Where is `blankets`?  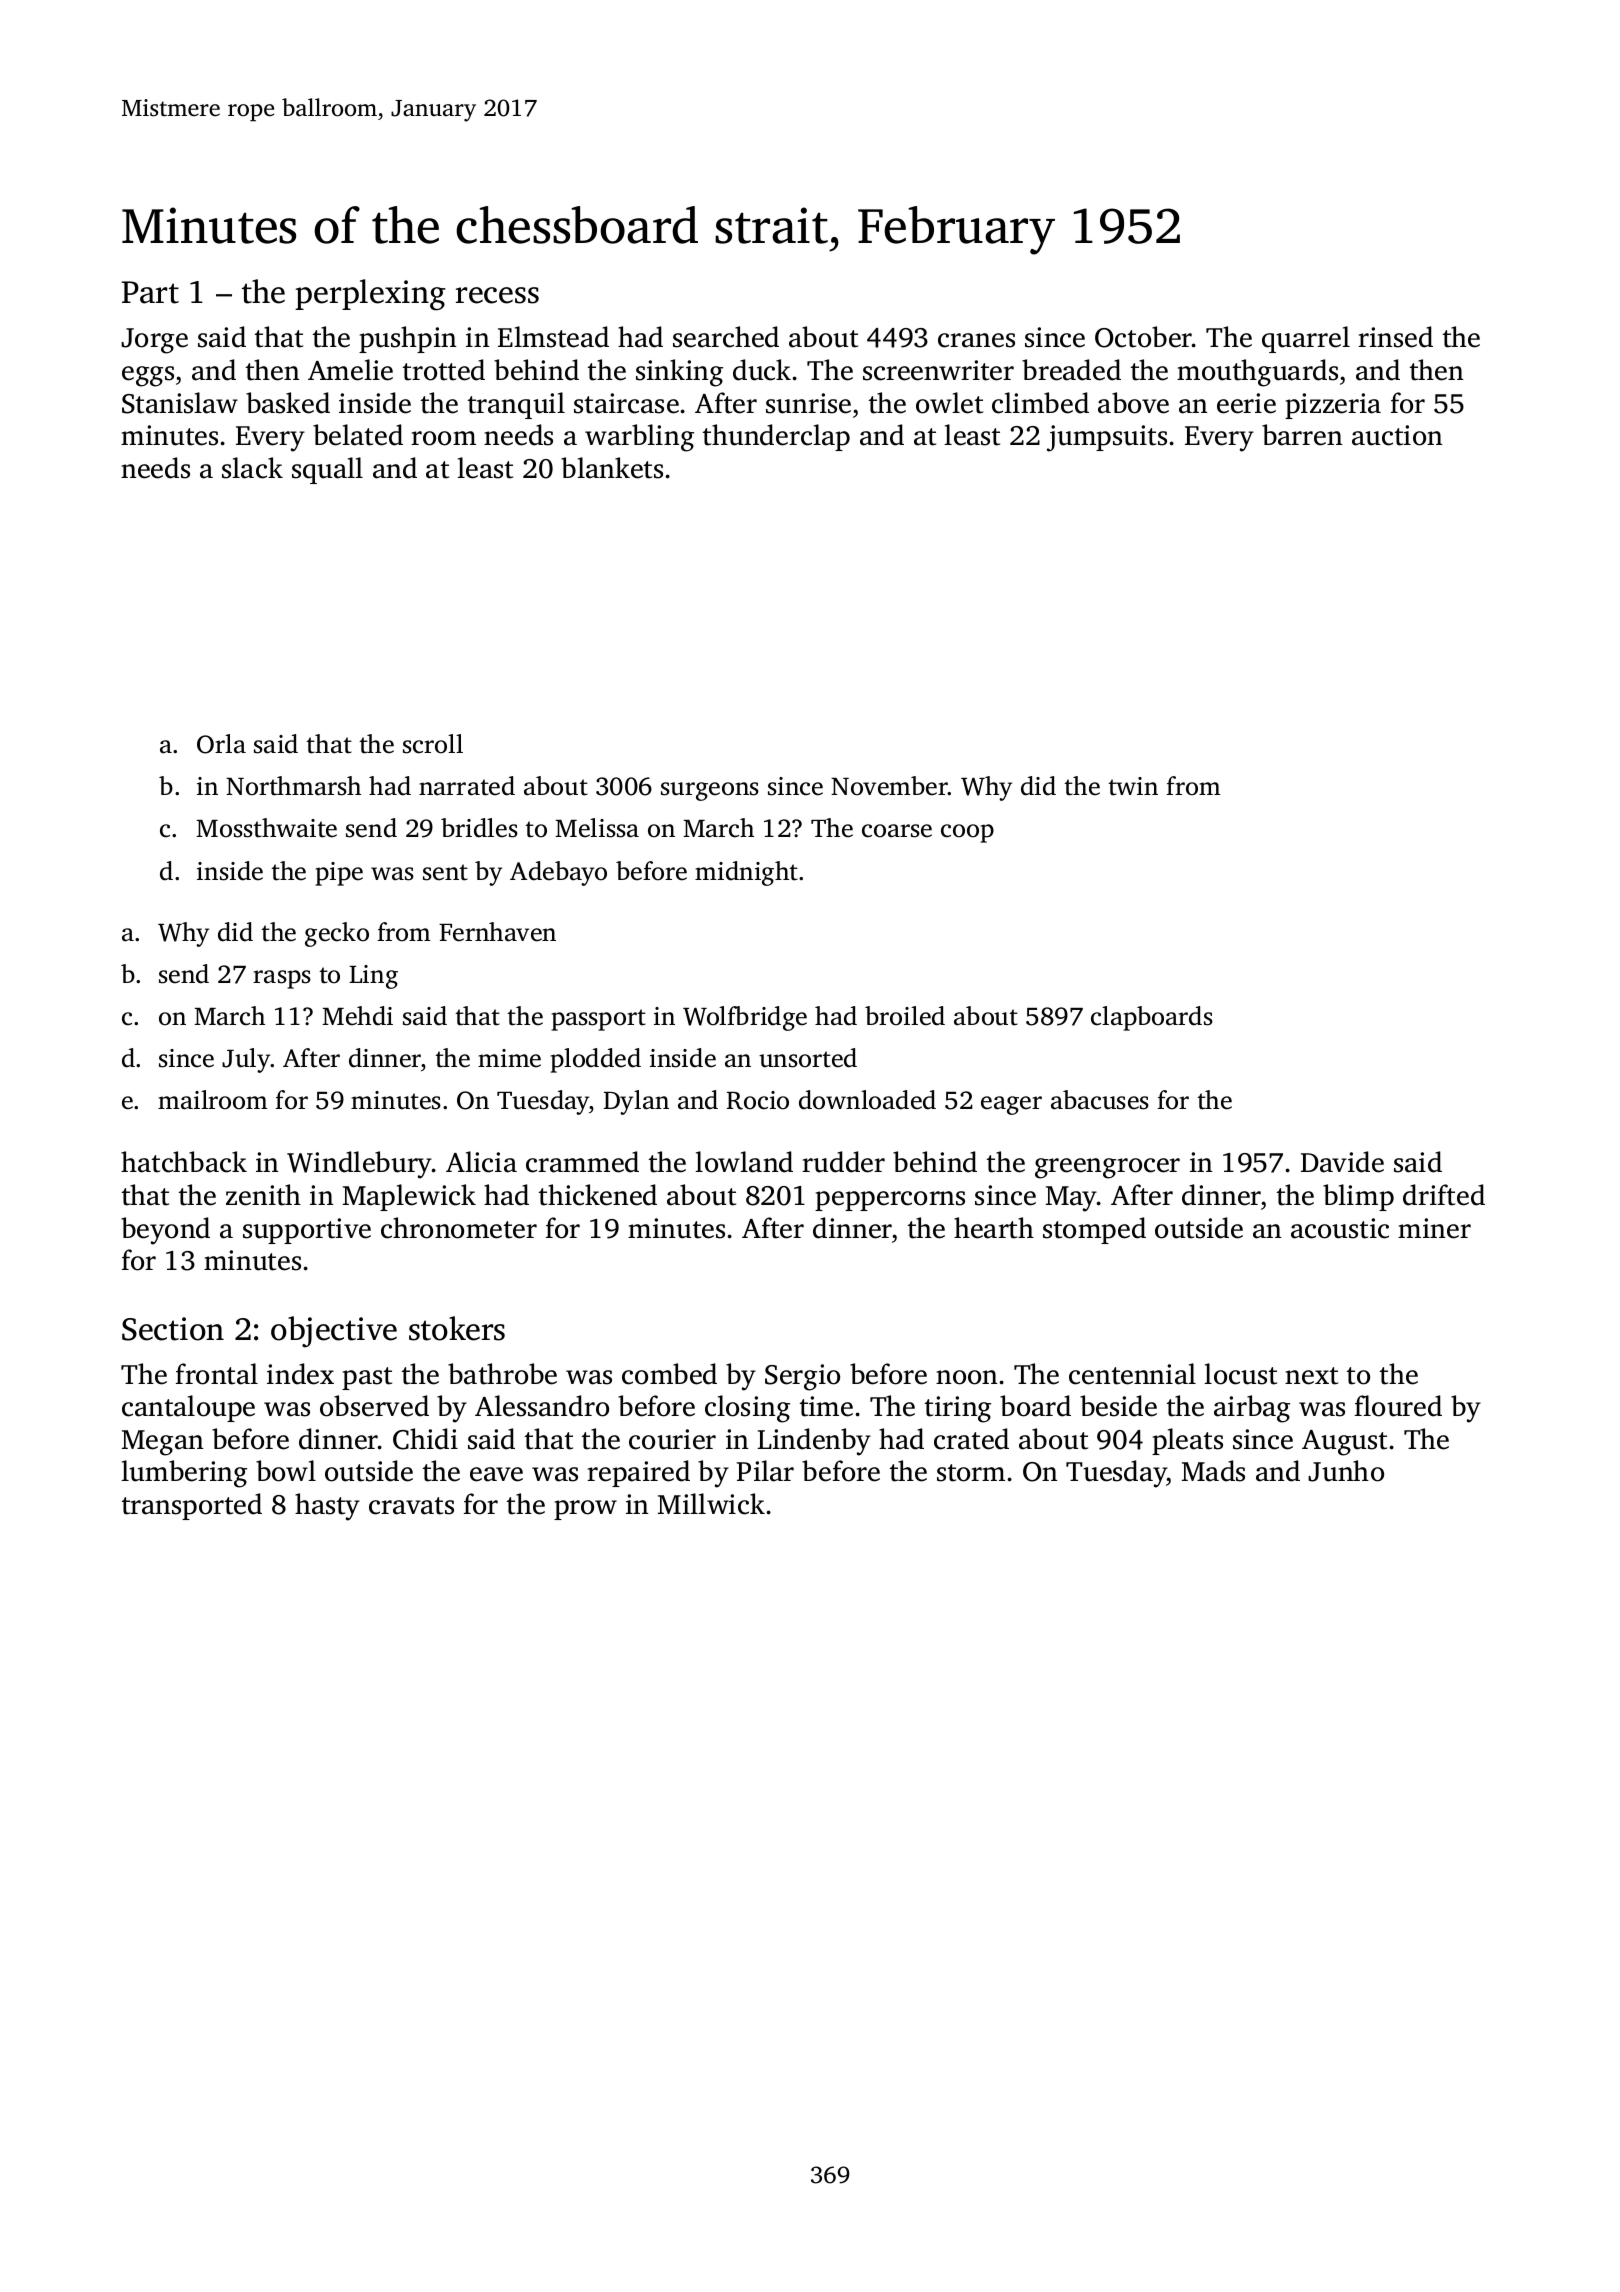 blankets is located at coordinates (612, 468).
